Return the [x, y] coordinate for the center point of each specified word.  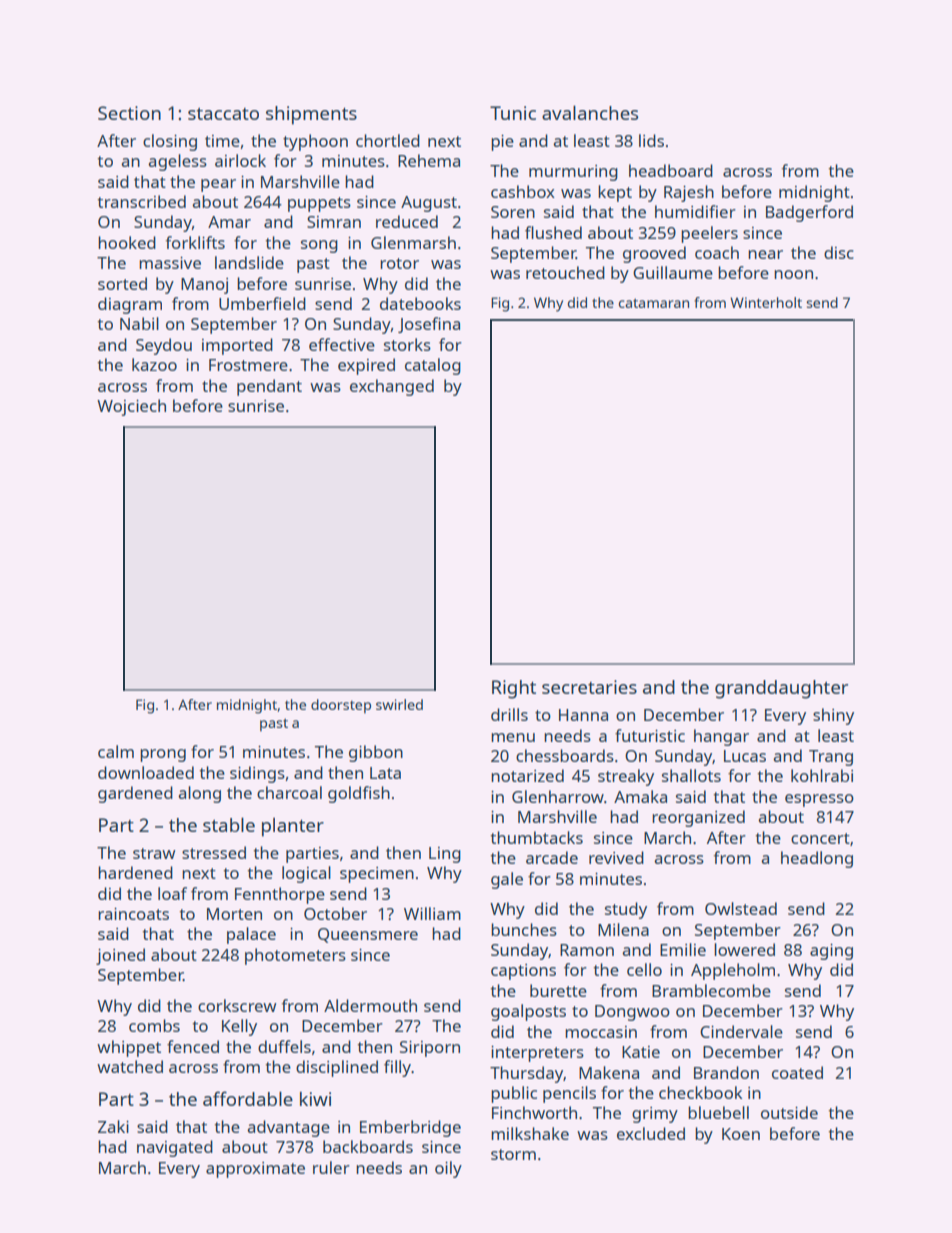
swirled [399, 704]
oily [448, 1169]
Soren [513, 212]
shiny [833, 716]
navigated [175, 1148]
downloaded [146, 772]
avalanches [590, 112]
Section [129, 113]
